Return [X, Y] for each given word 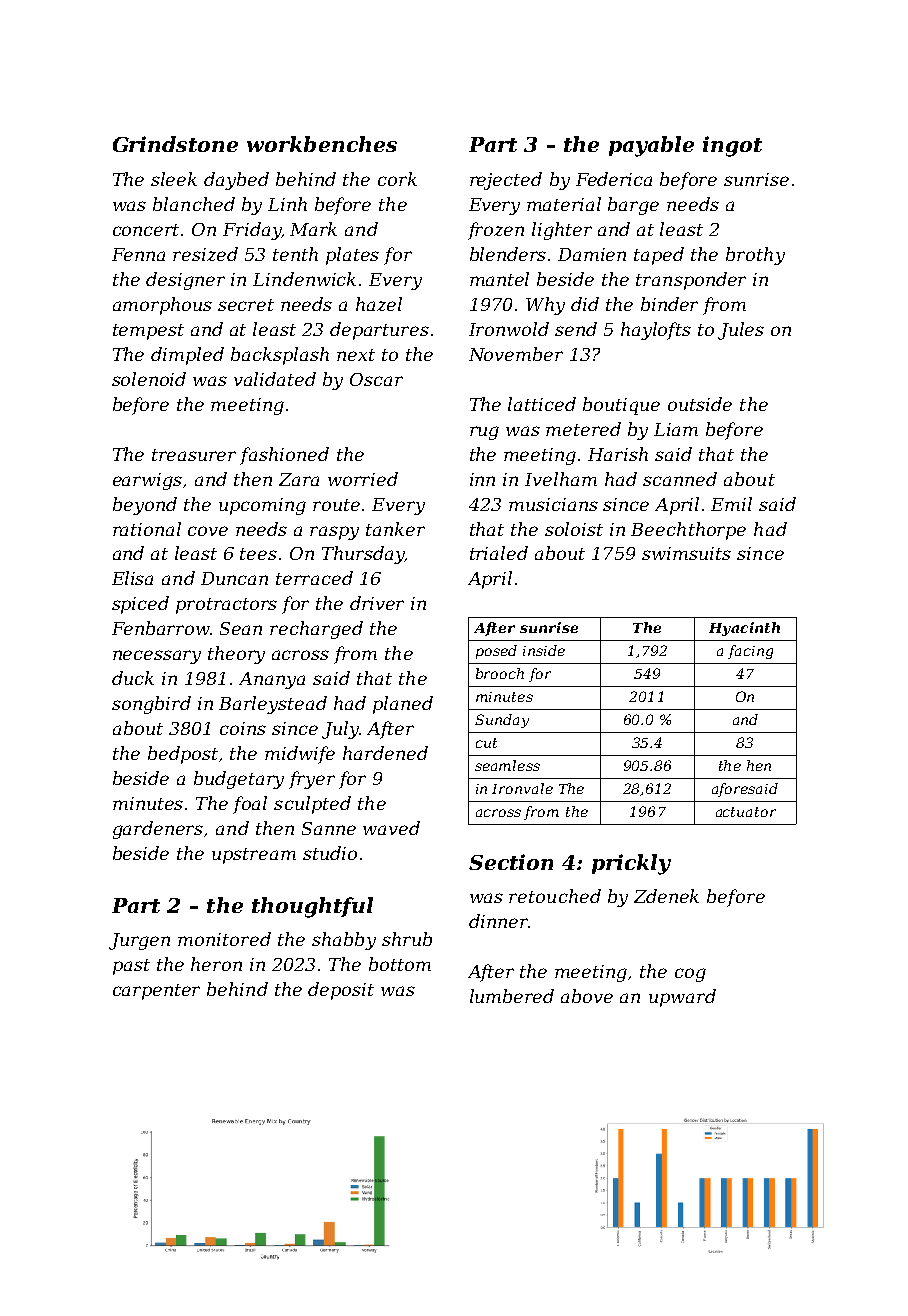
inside [544, 650]
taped [659, 256]
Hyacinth [744, 629]
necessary [157, 657]
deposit [341, 991]
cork [397, 179]
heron [216, 964]
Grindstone [175, 144]
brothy [755, 256]
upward [682, 998]
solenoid [149, 379]
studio [330, 853]
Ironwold [509, 329]
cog [690, 975]
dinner [498, 921]
